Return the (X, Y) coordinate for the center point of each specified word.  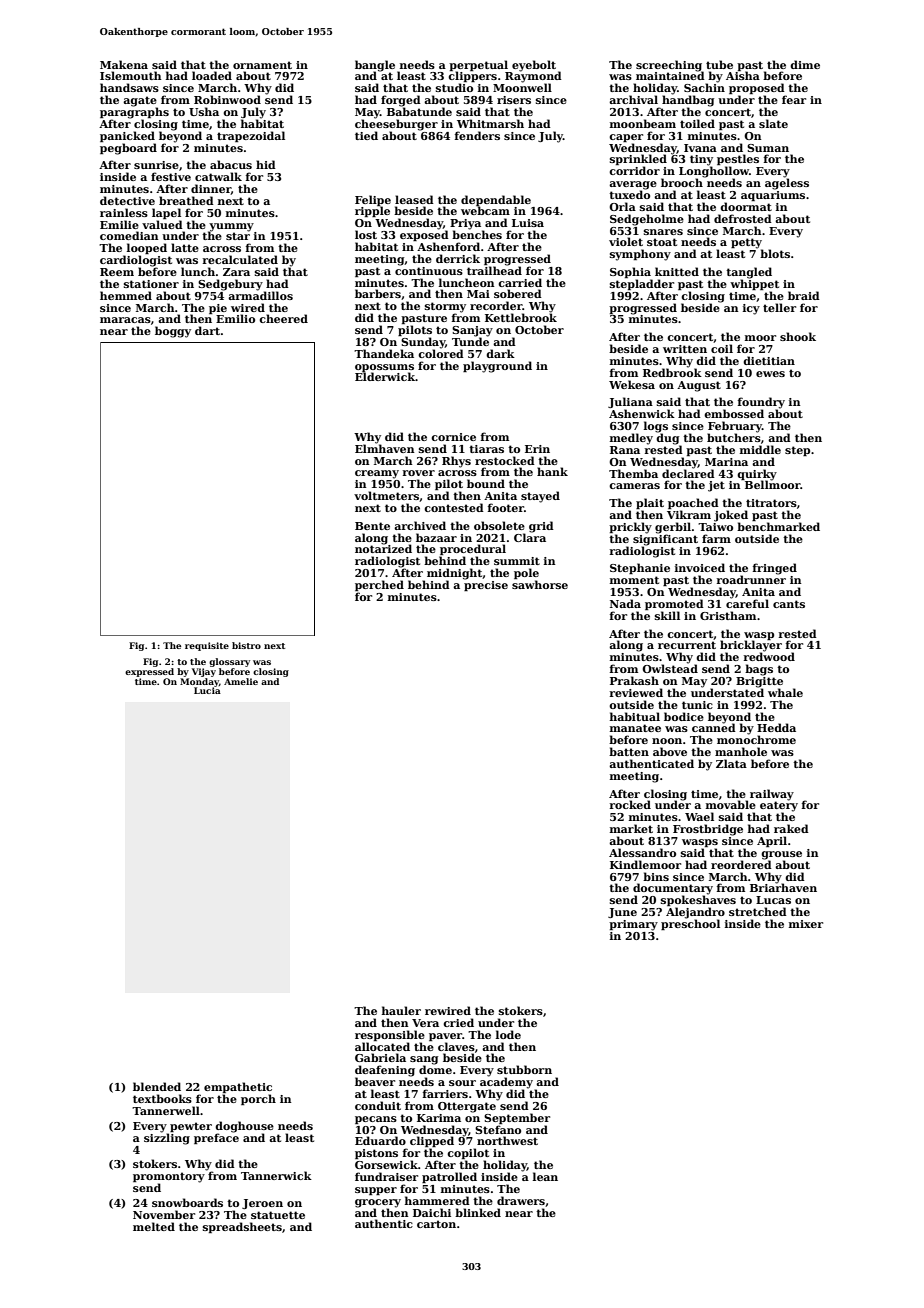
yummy (231, 227)
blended (157, 1086)
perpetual (478, 65)
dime (805, 64)
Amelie (241, 681)
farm (716, 538)
